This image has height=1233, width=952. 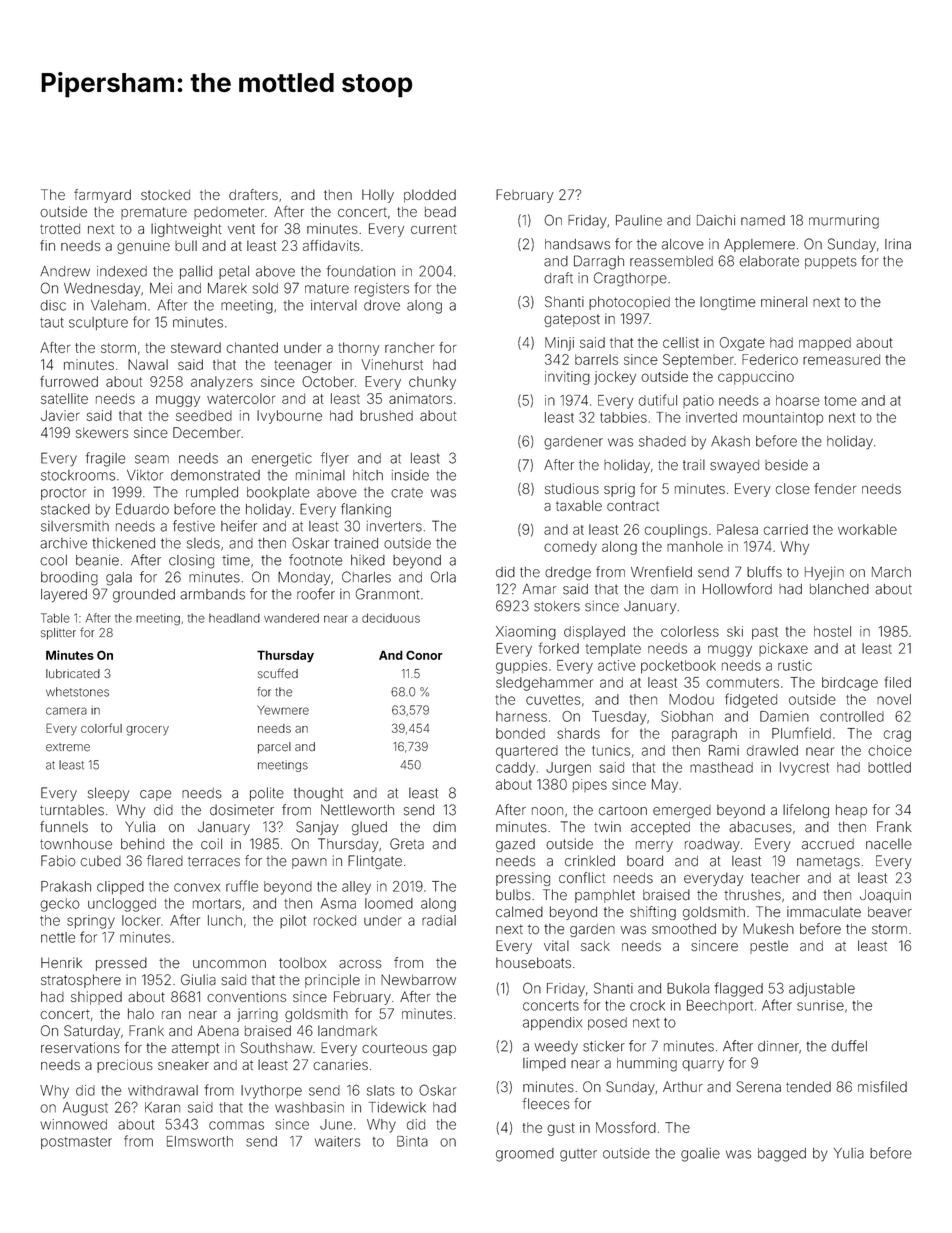 I want to click on flanking, so click(x=366, y=510).
